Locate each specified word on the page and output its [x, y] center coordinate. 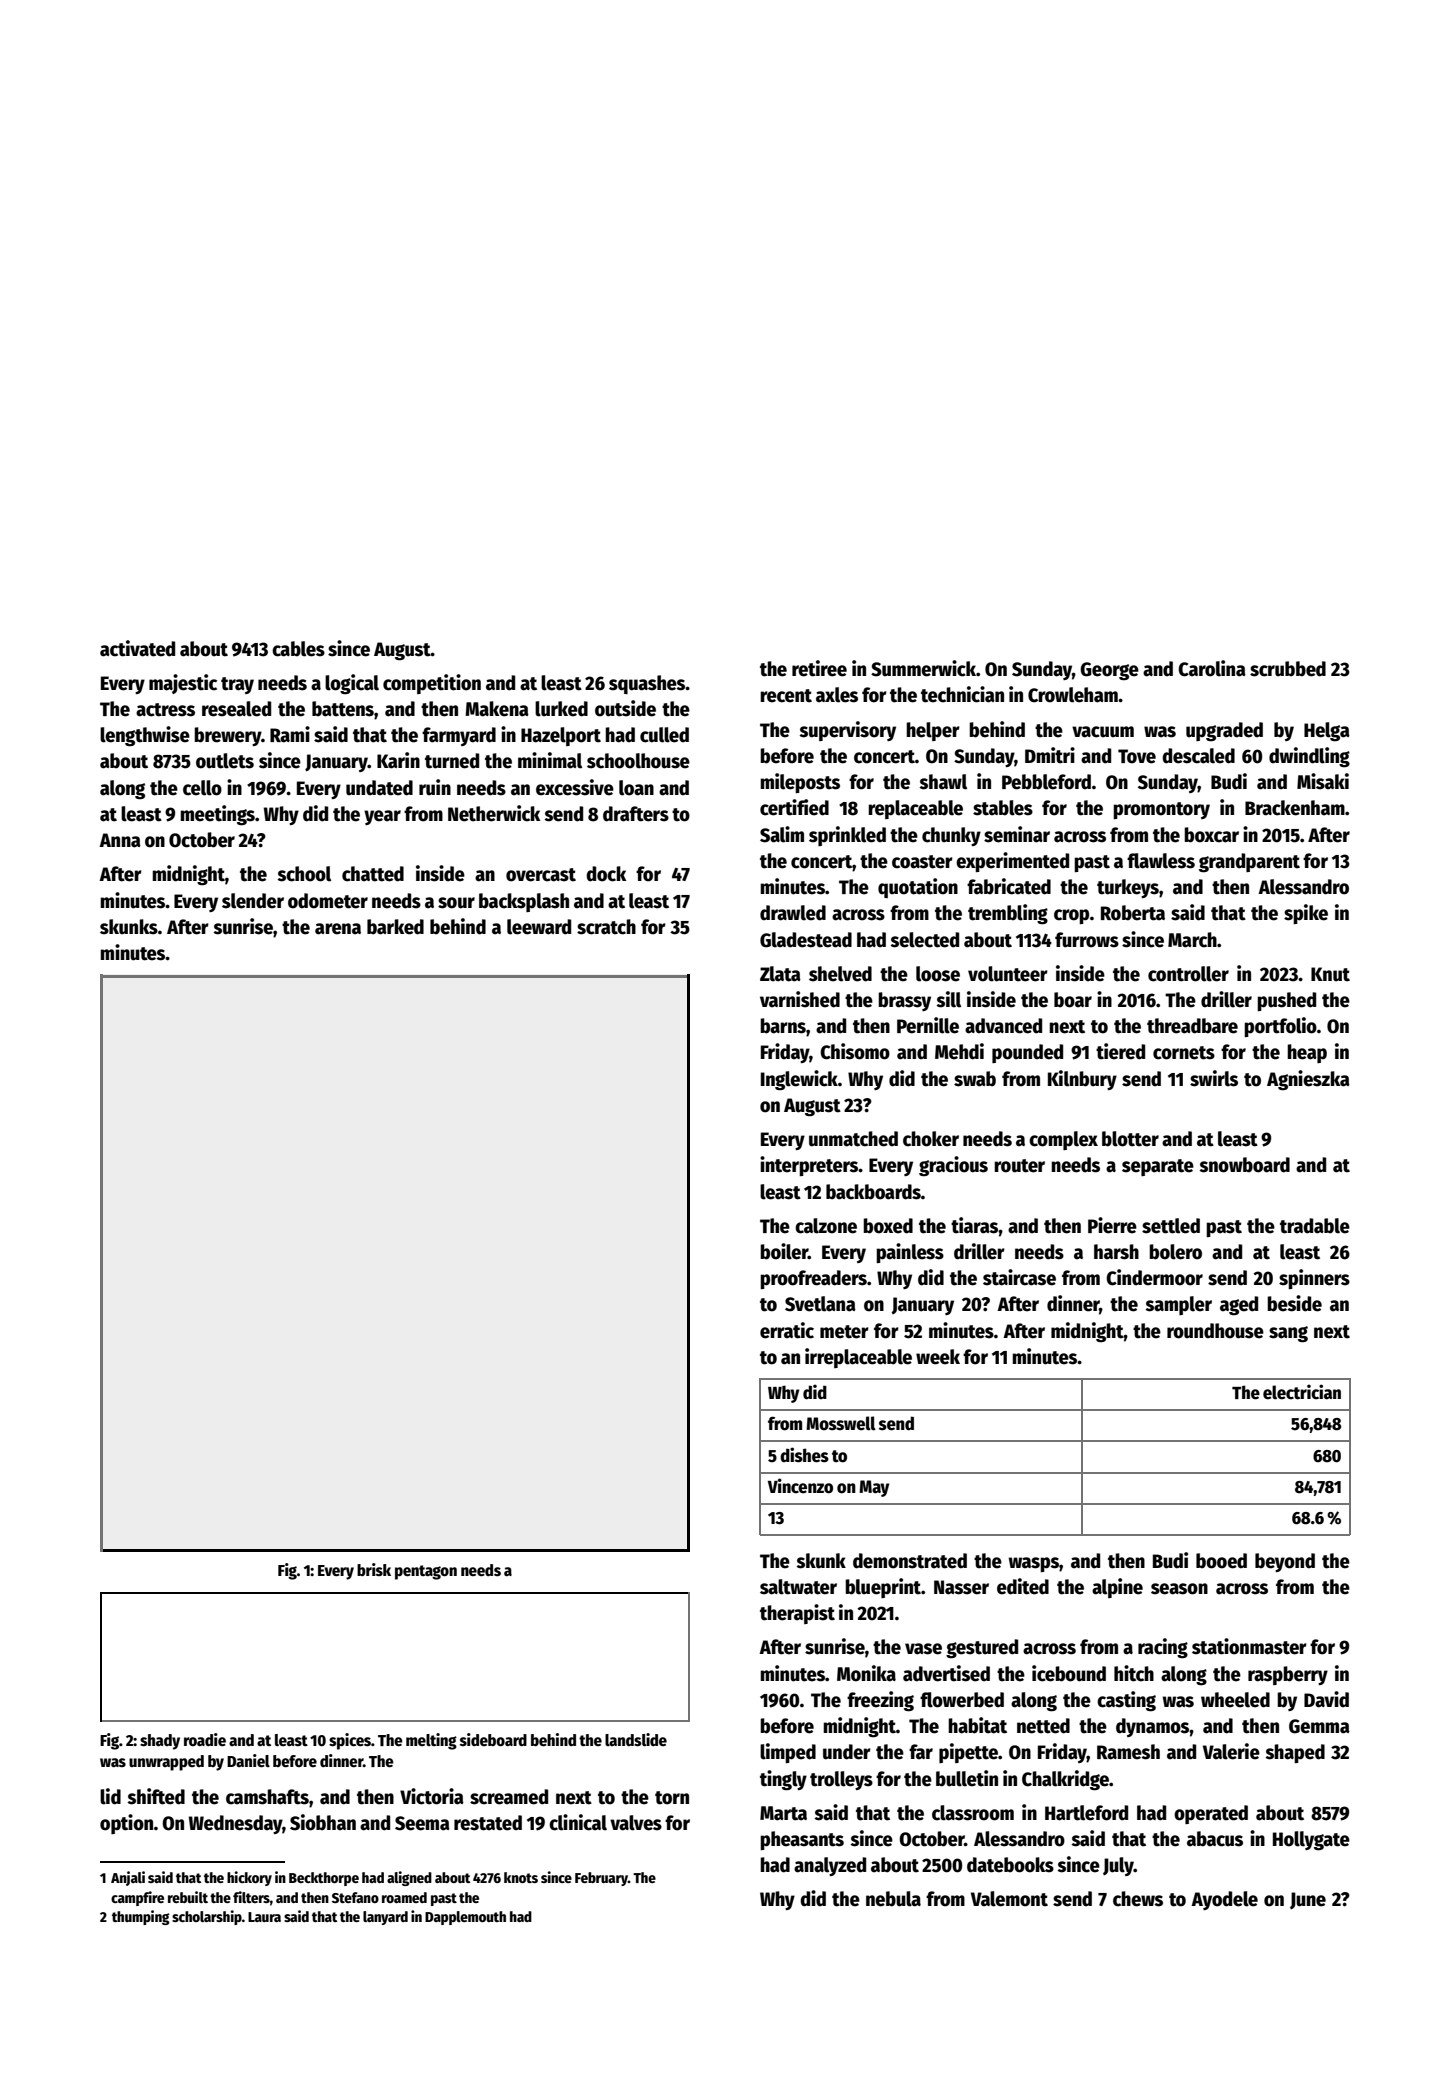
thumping [141, 1917]
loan [636, 788]
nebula [893, 1899]
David [1326, 1699]
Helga [1327, 732]
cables [298, 649]
